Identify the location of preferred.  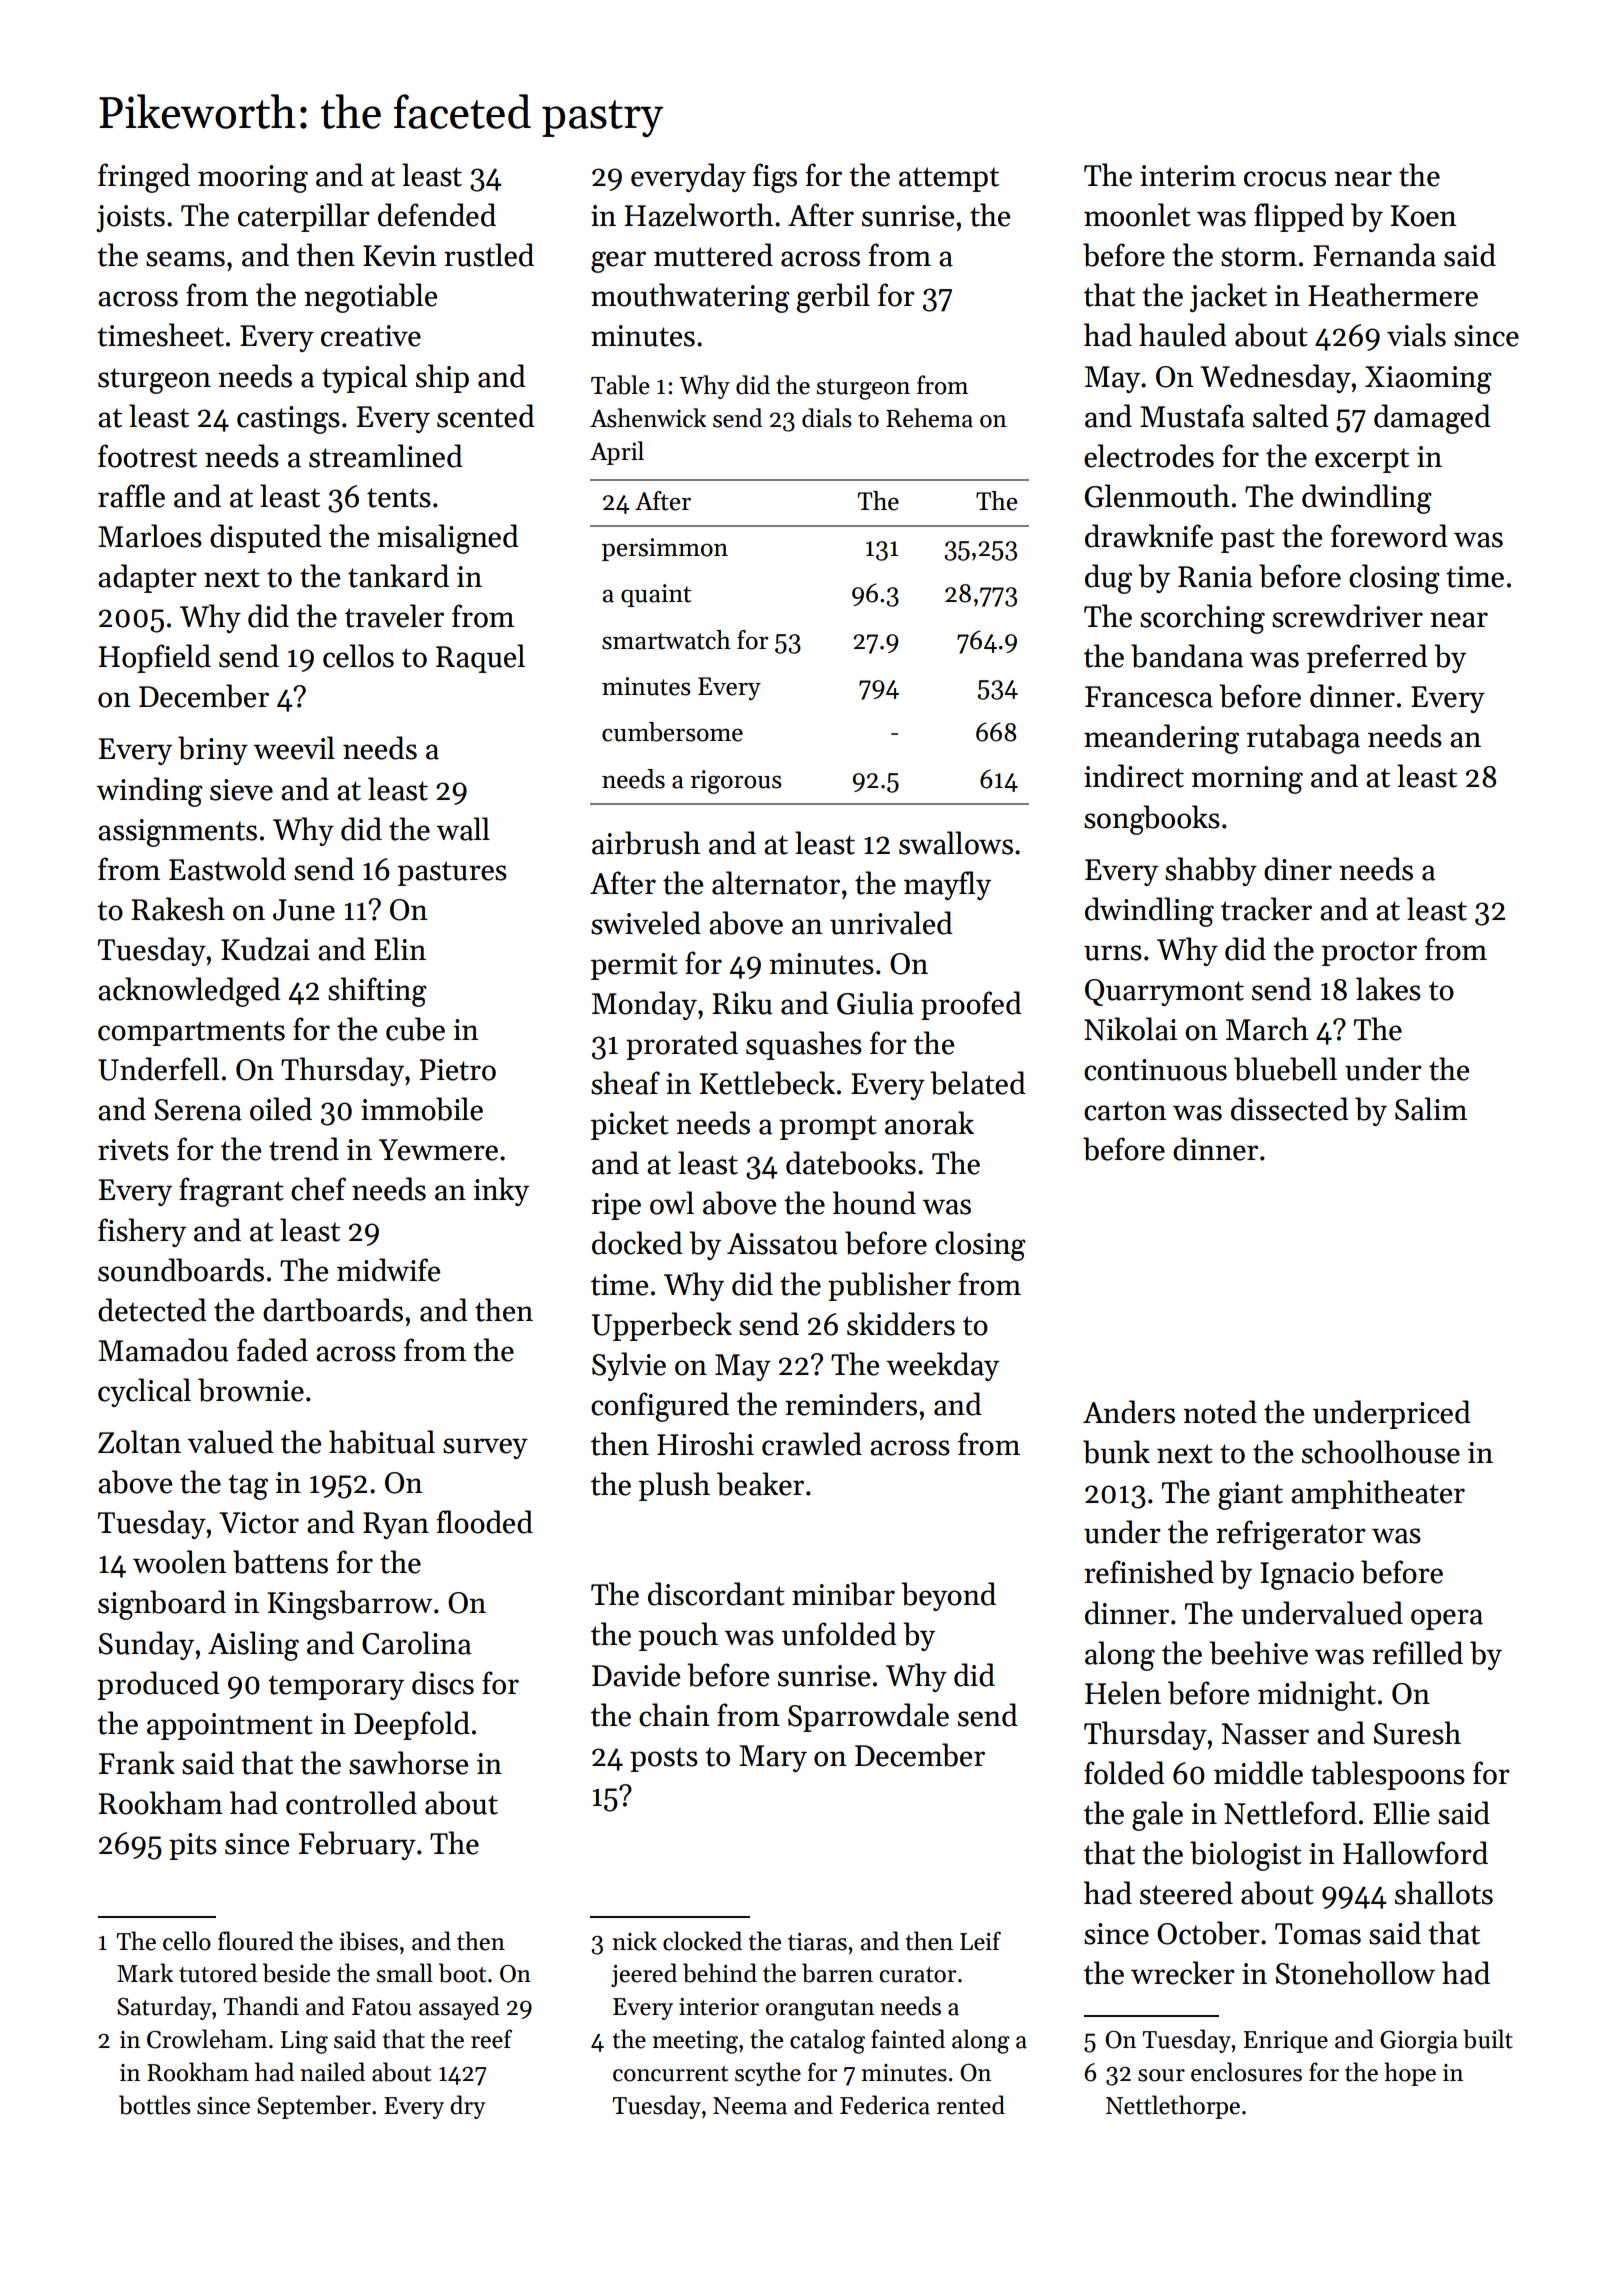
(1367, 658).
